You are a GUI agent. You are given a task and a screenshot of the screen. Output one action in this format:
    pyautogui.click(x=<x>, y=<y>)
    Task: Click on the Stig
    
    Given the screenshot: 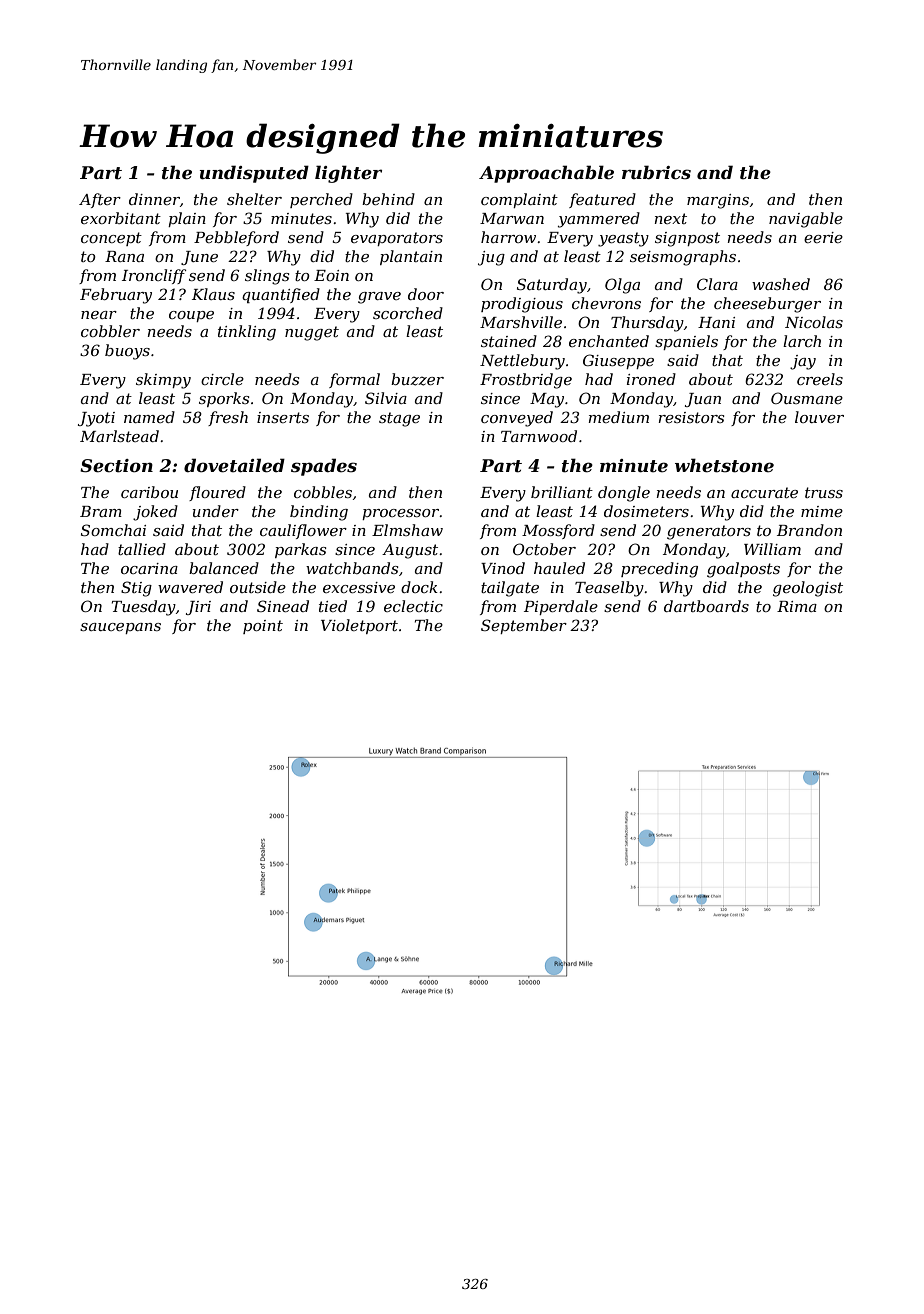 What is the action you would take?
    pyautogui.click(x=136, y=589)
